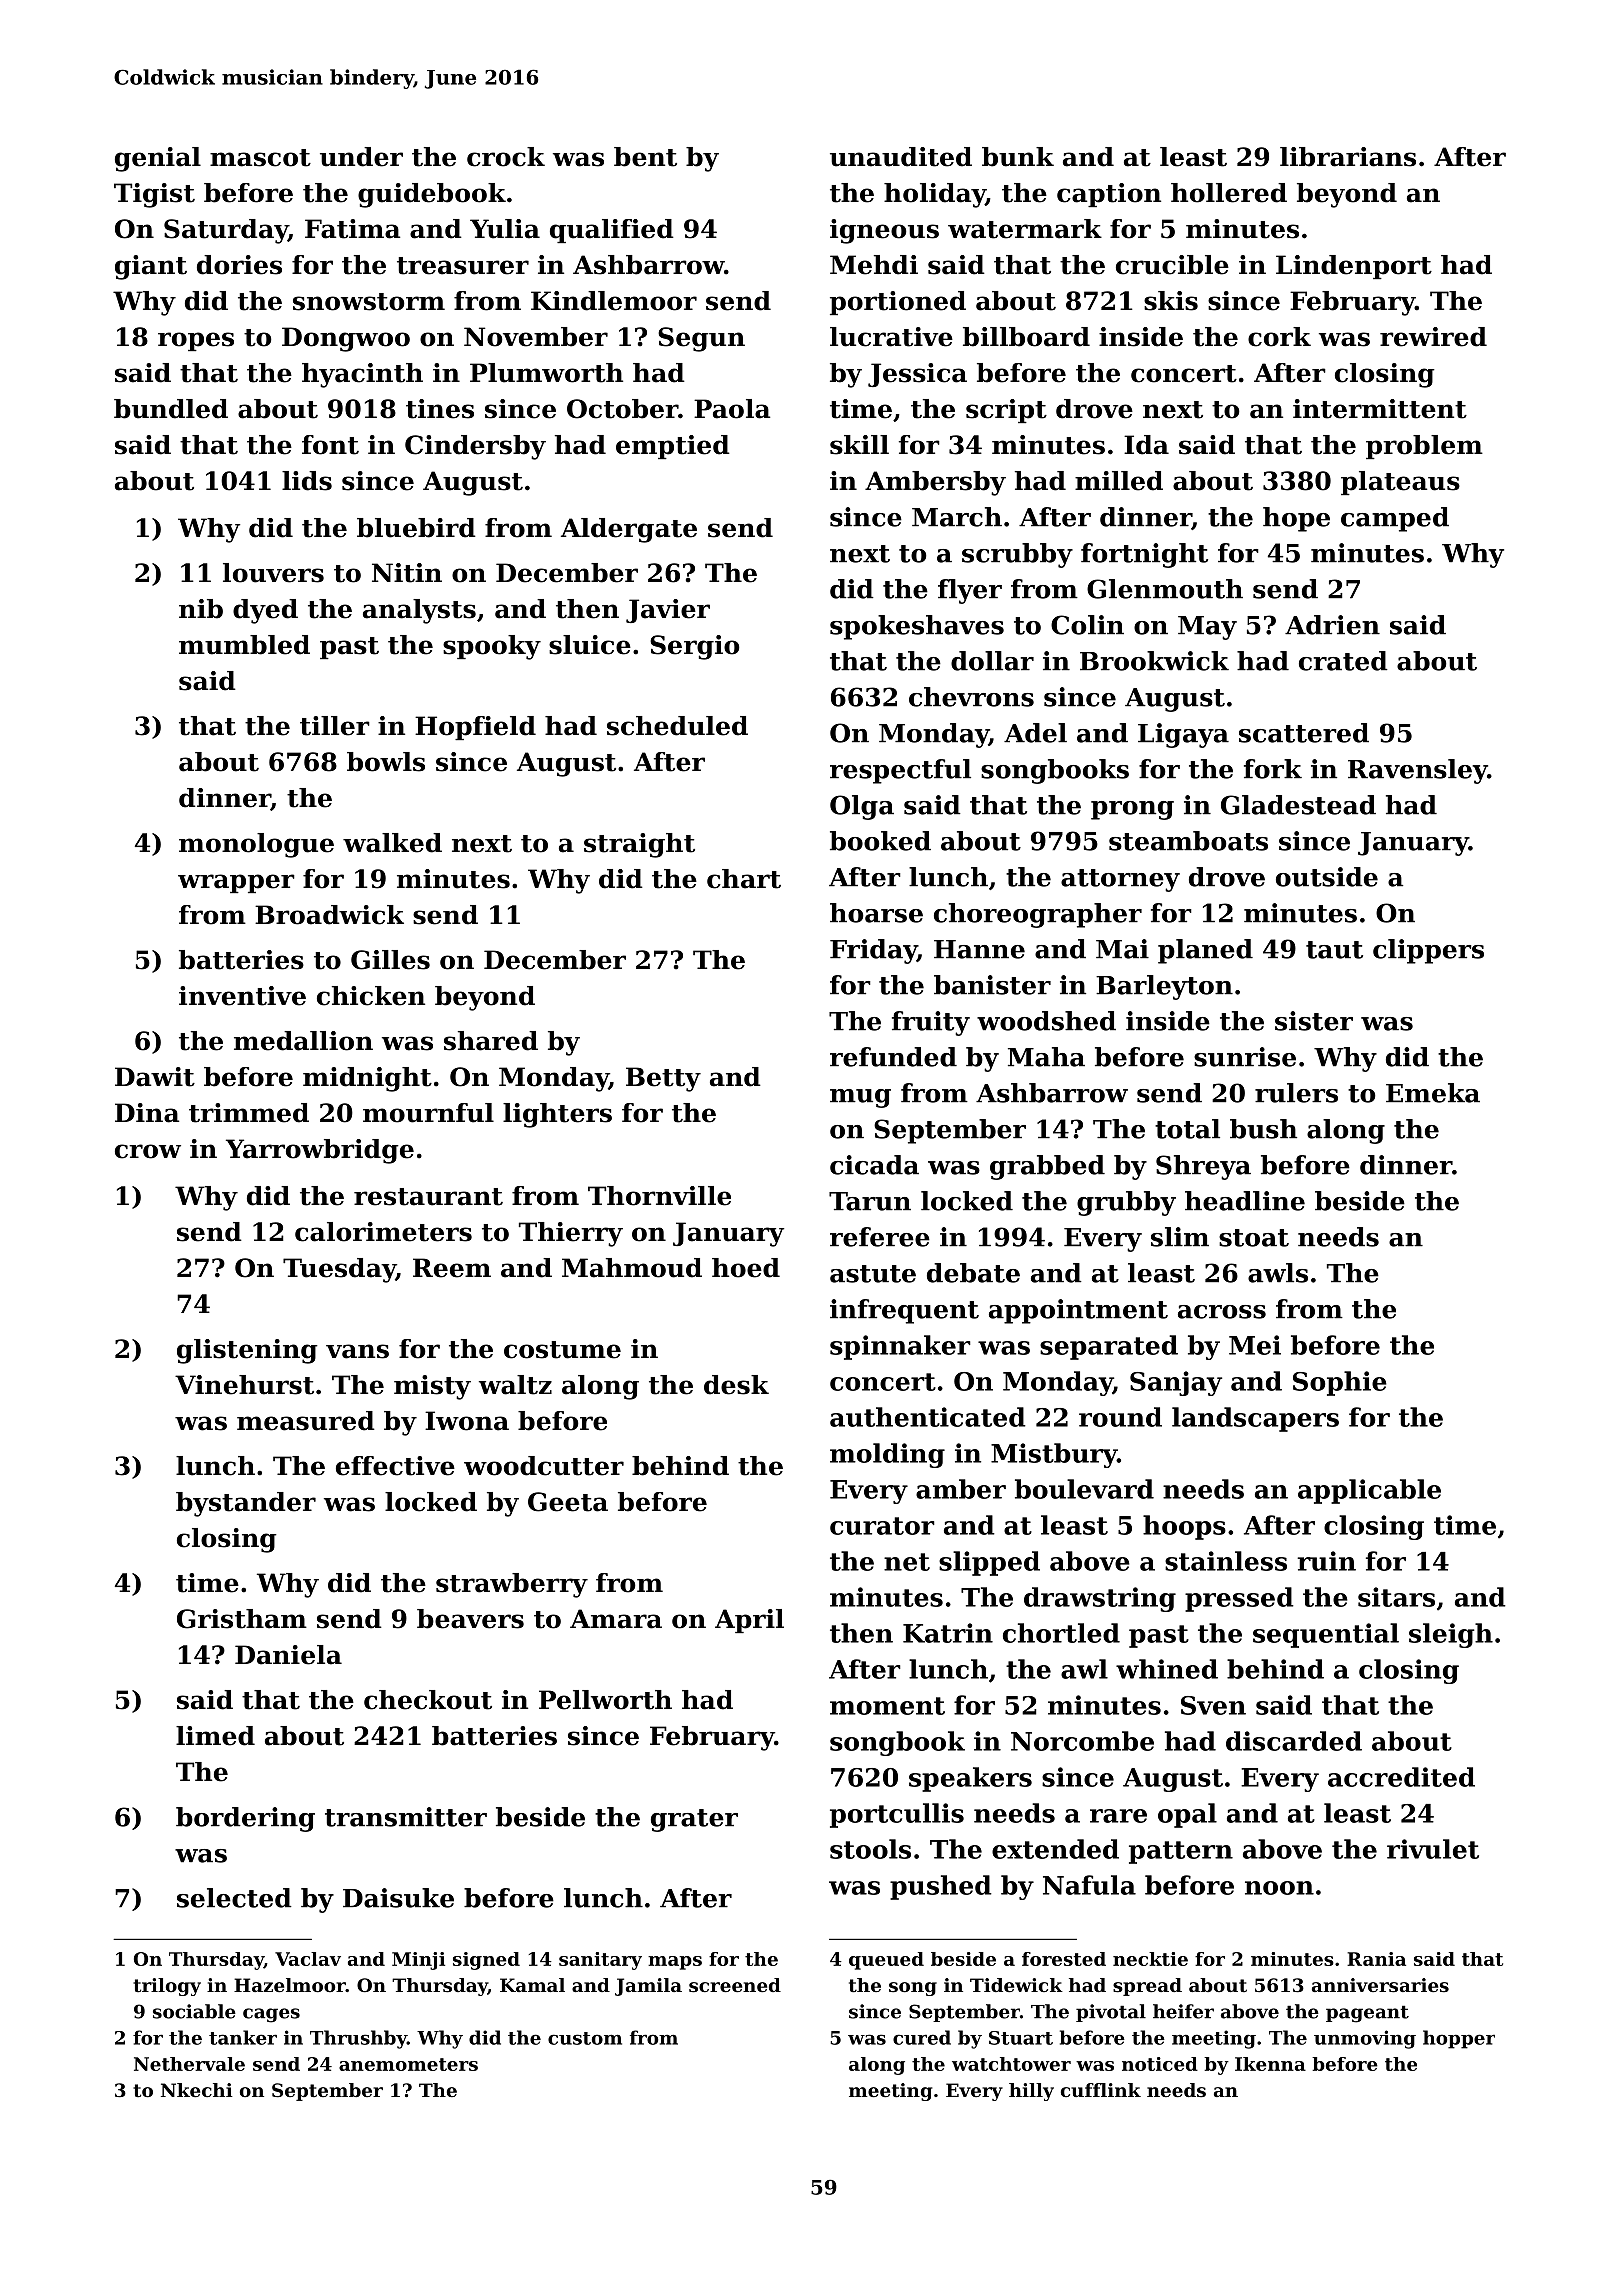  I want to click on intermittent, so click(1380, 409).
